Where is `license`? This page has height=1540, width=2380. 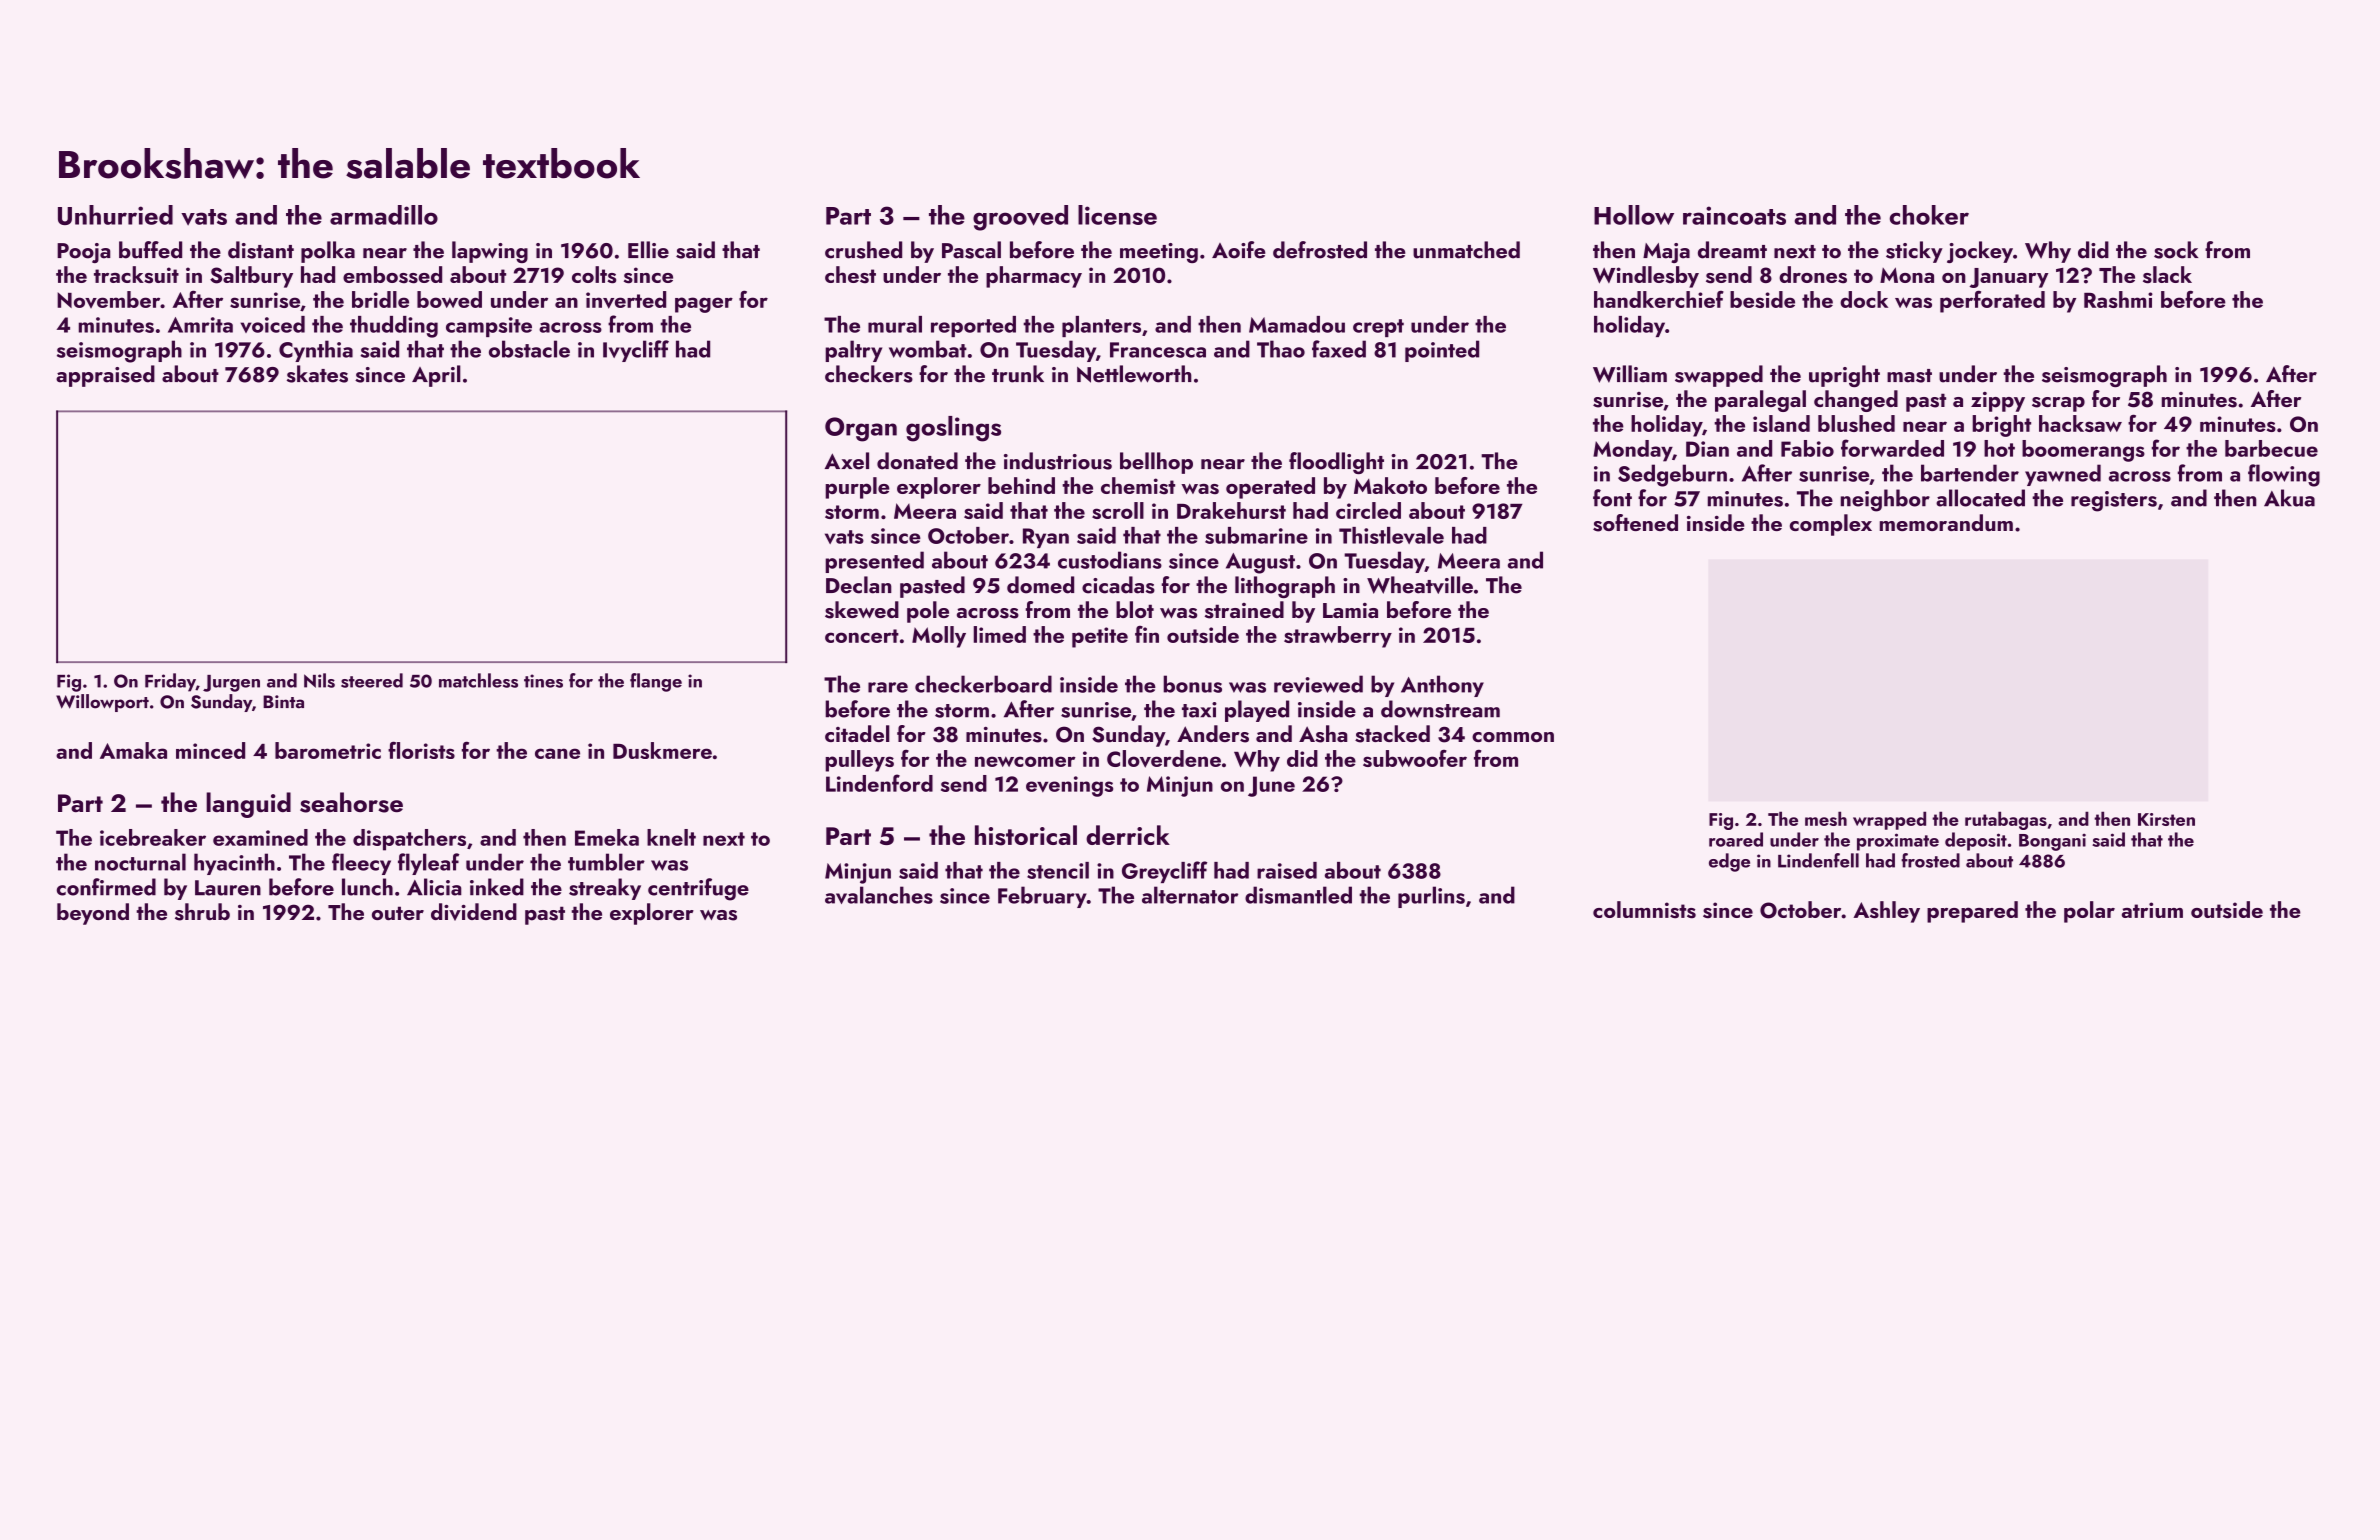
license is located at coordinates (1117, 215).
